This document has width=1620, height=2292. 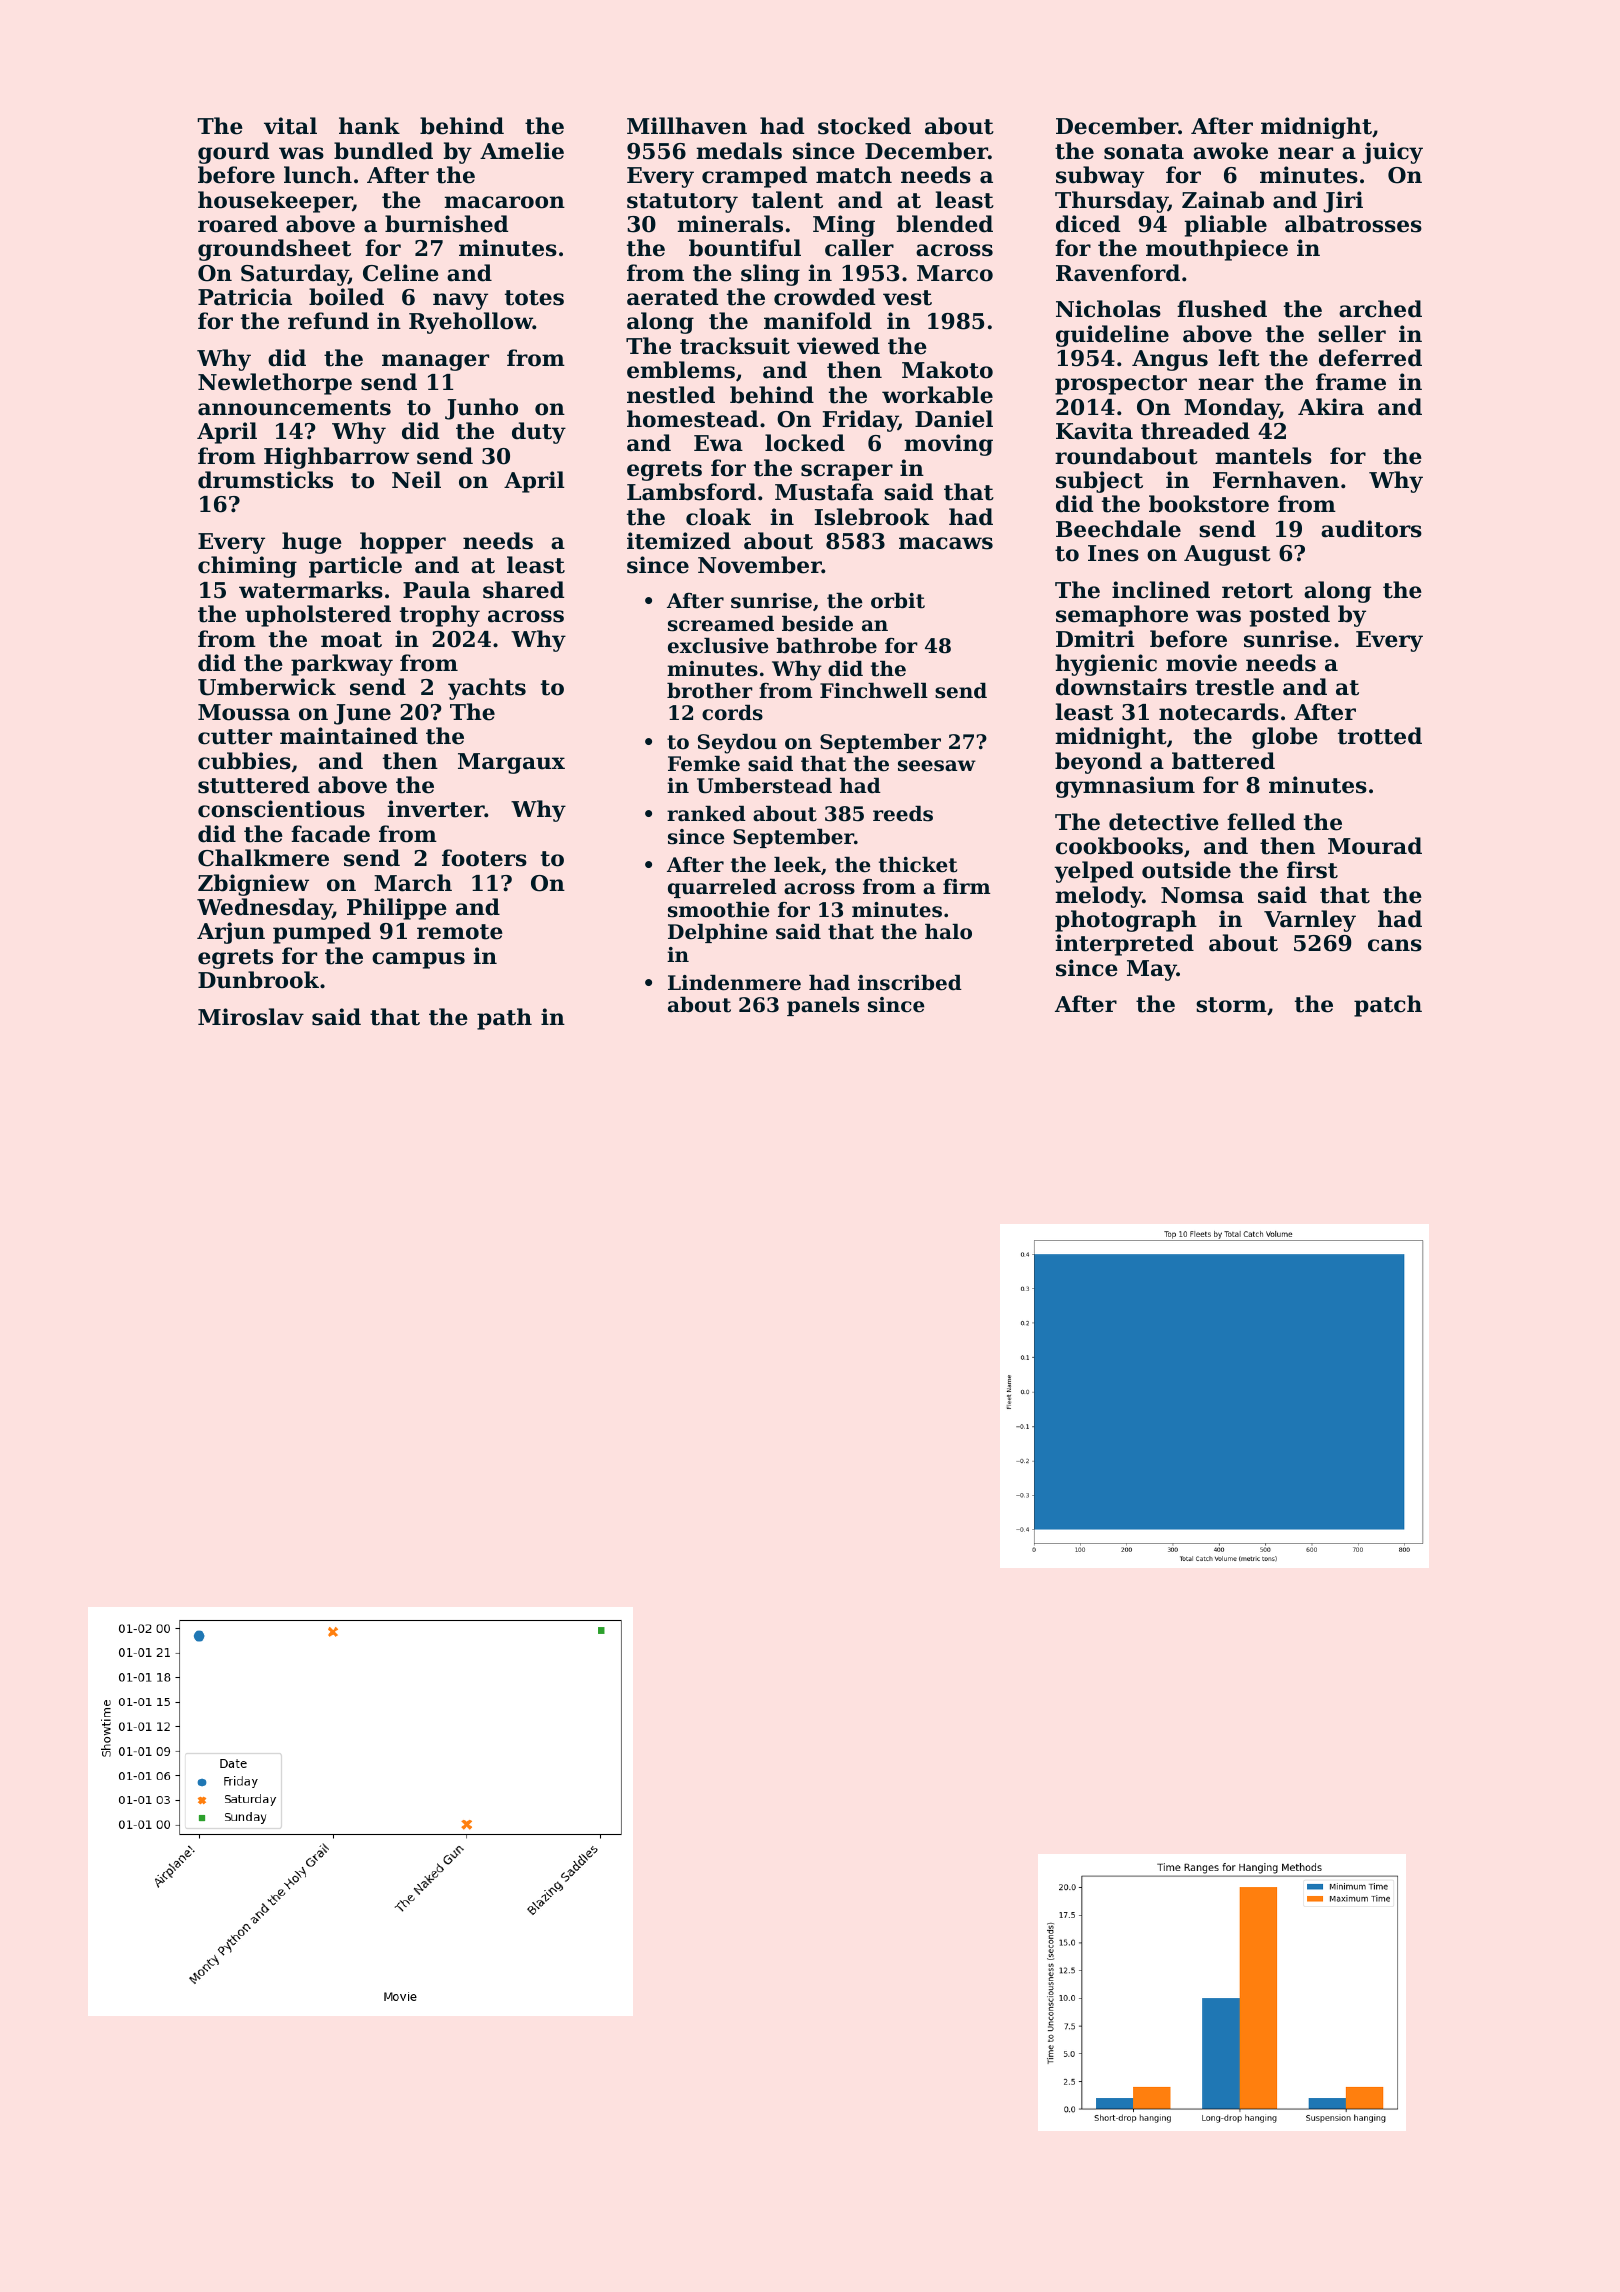 I want to click on refund, so click(x=328, y=321).
